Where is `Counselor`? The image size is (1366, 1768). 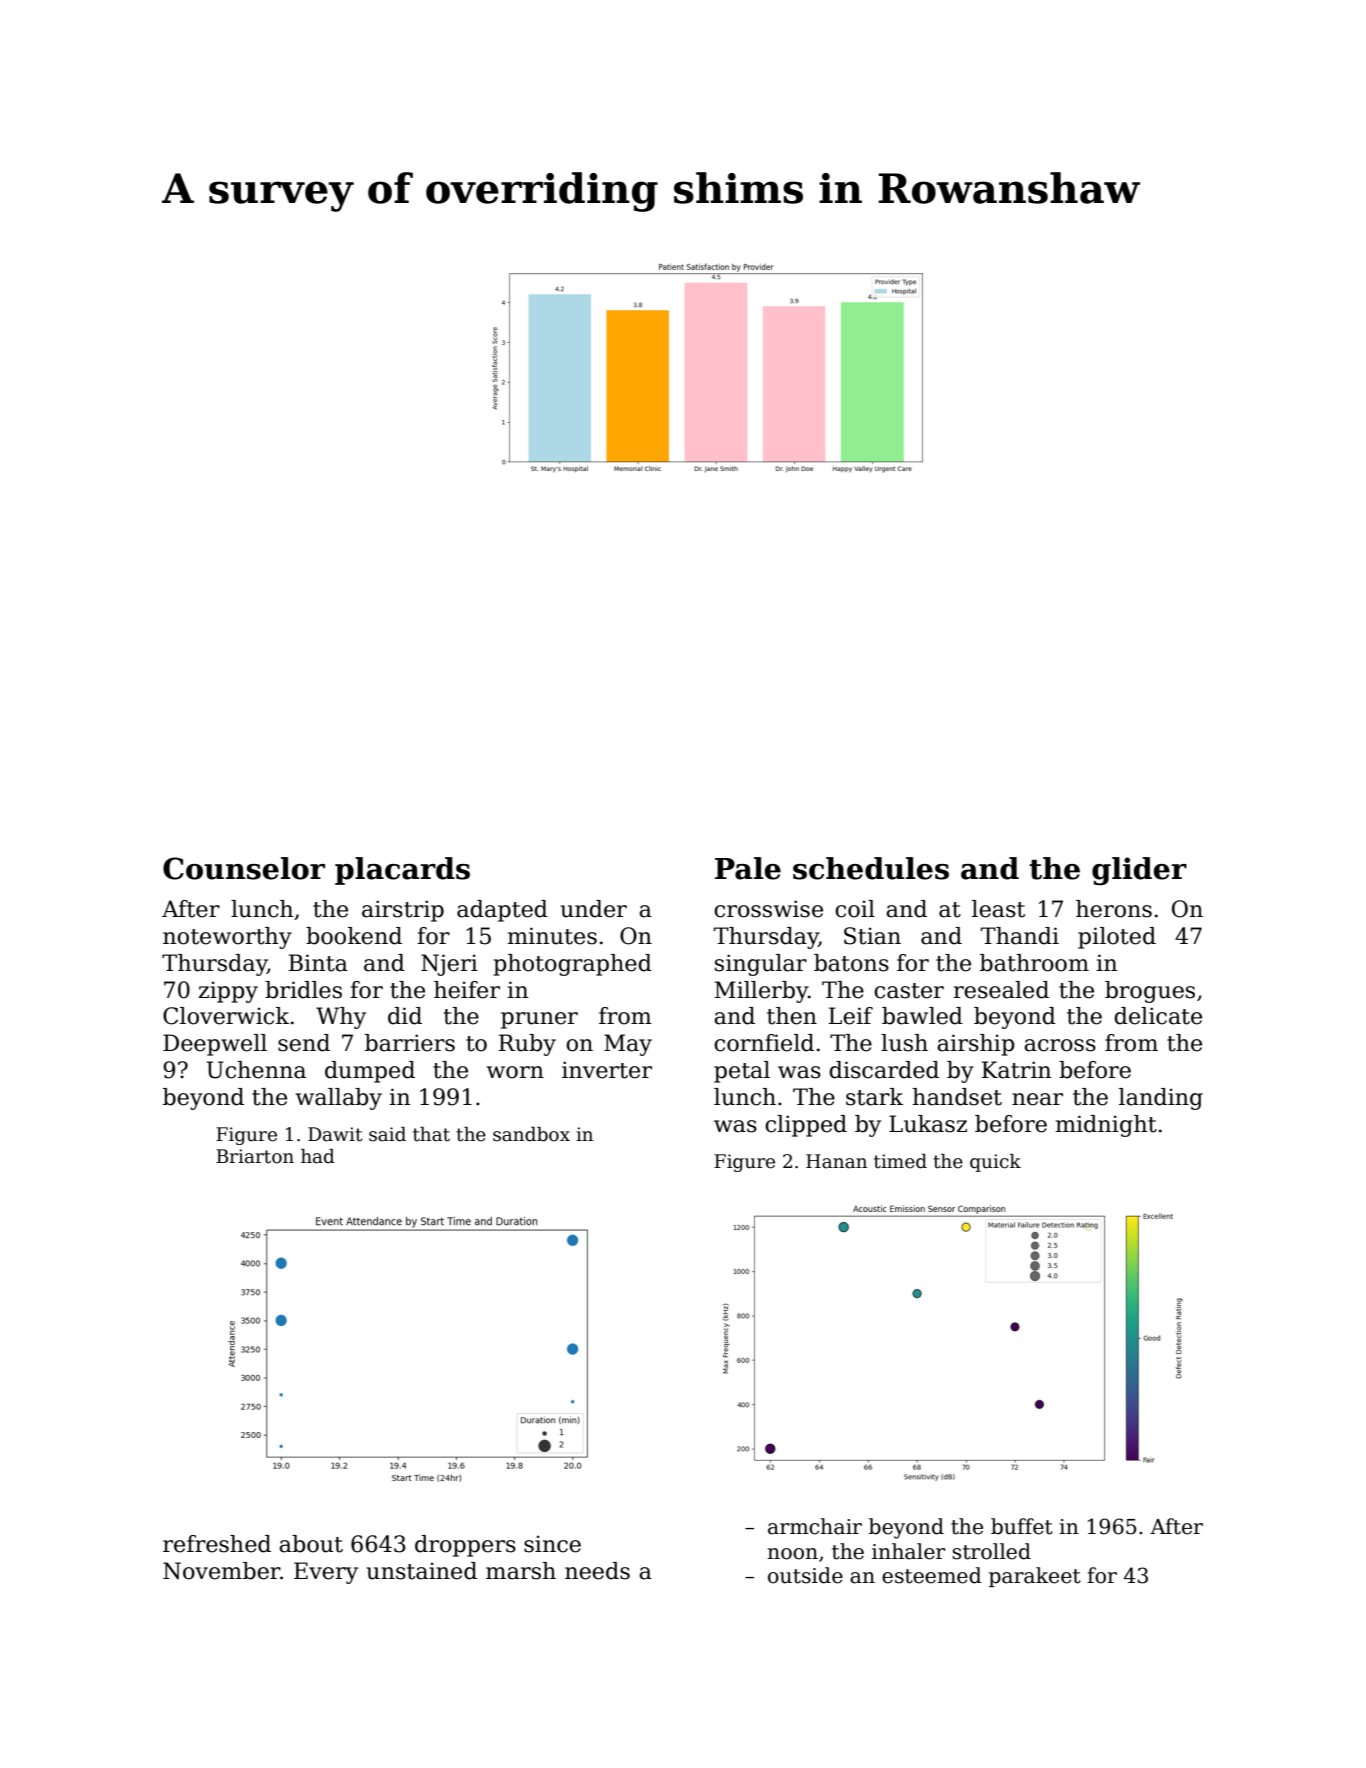 Counselor is located at coordinates (244, 868).
